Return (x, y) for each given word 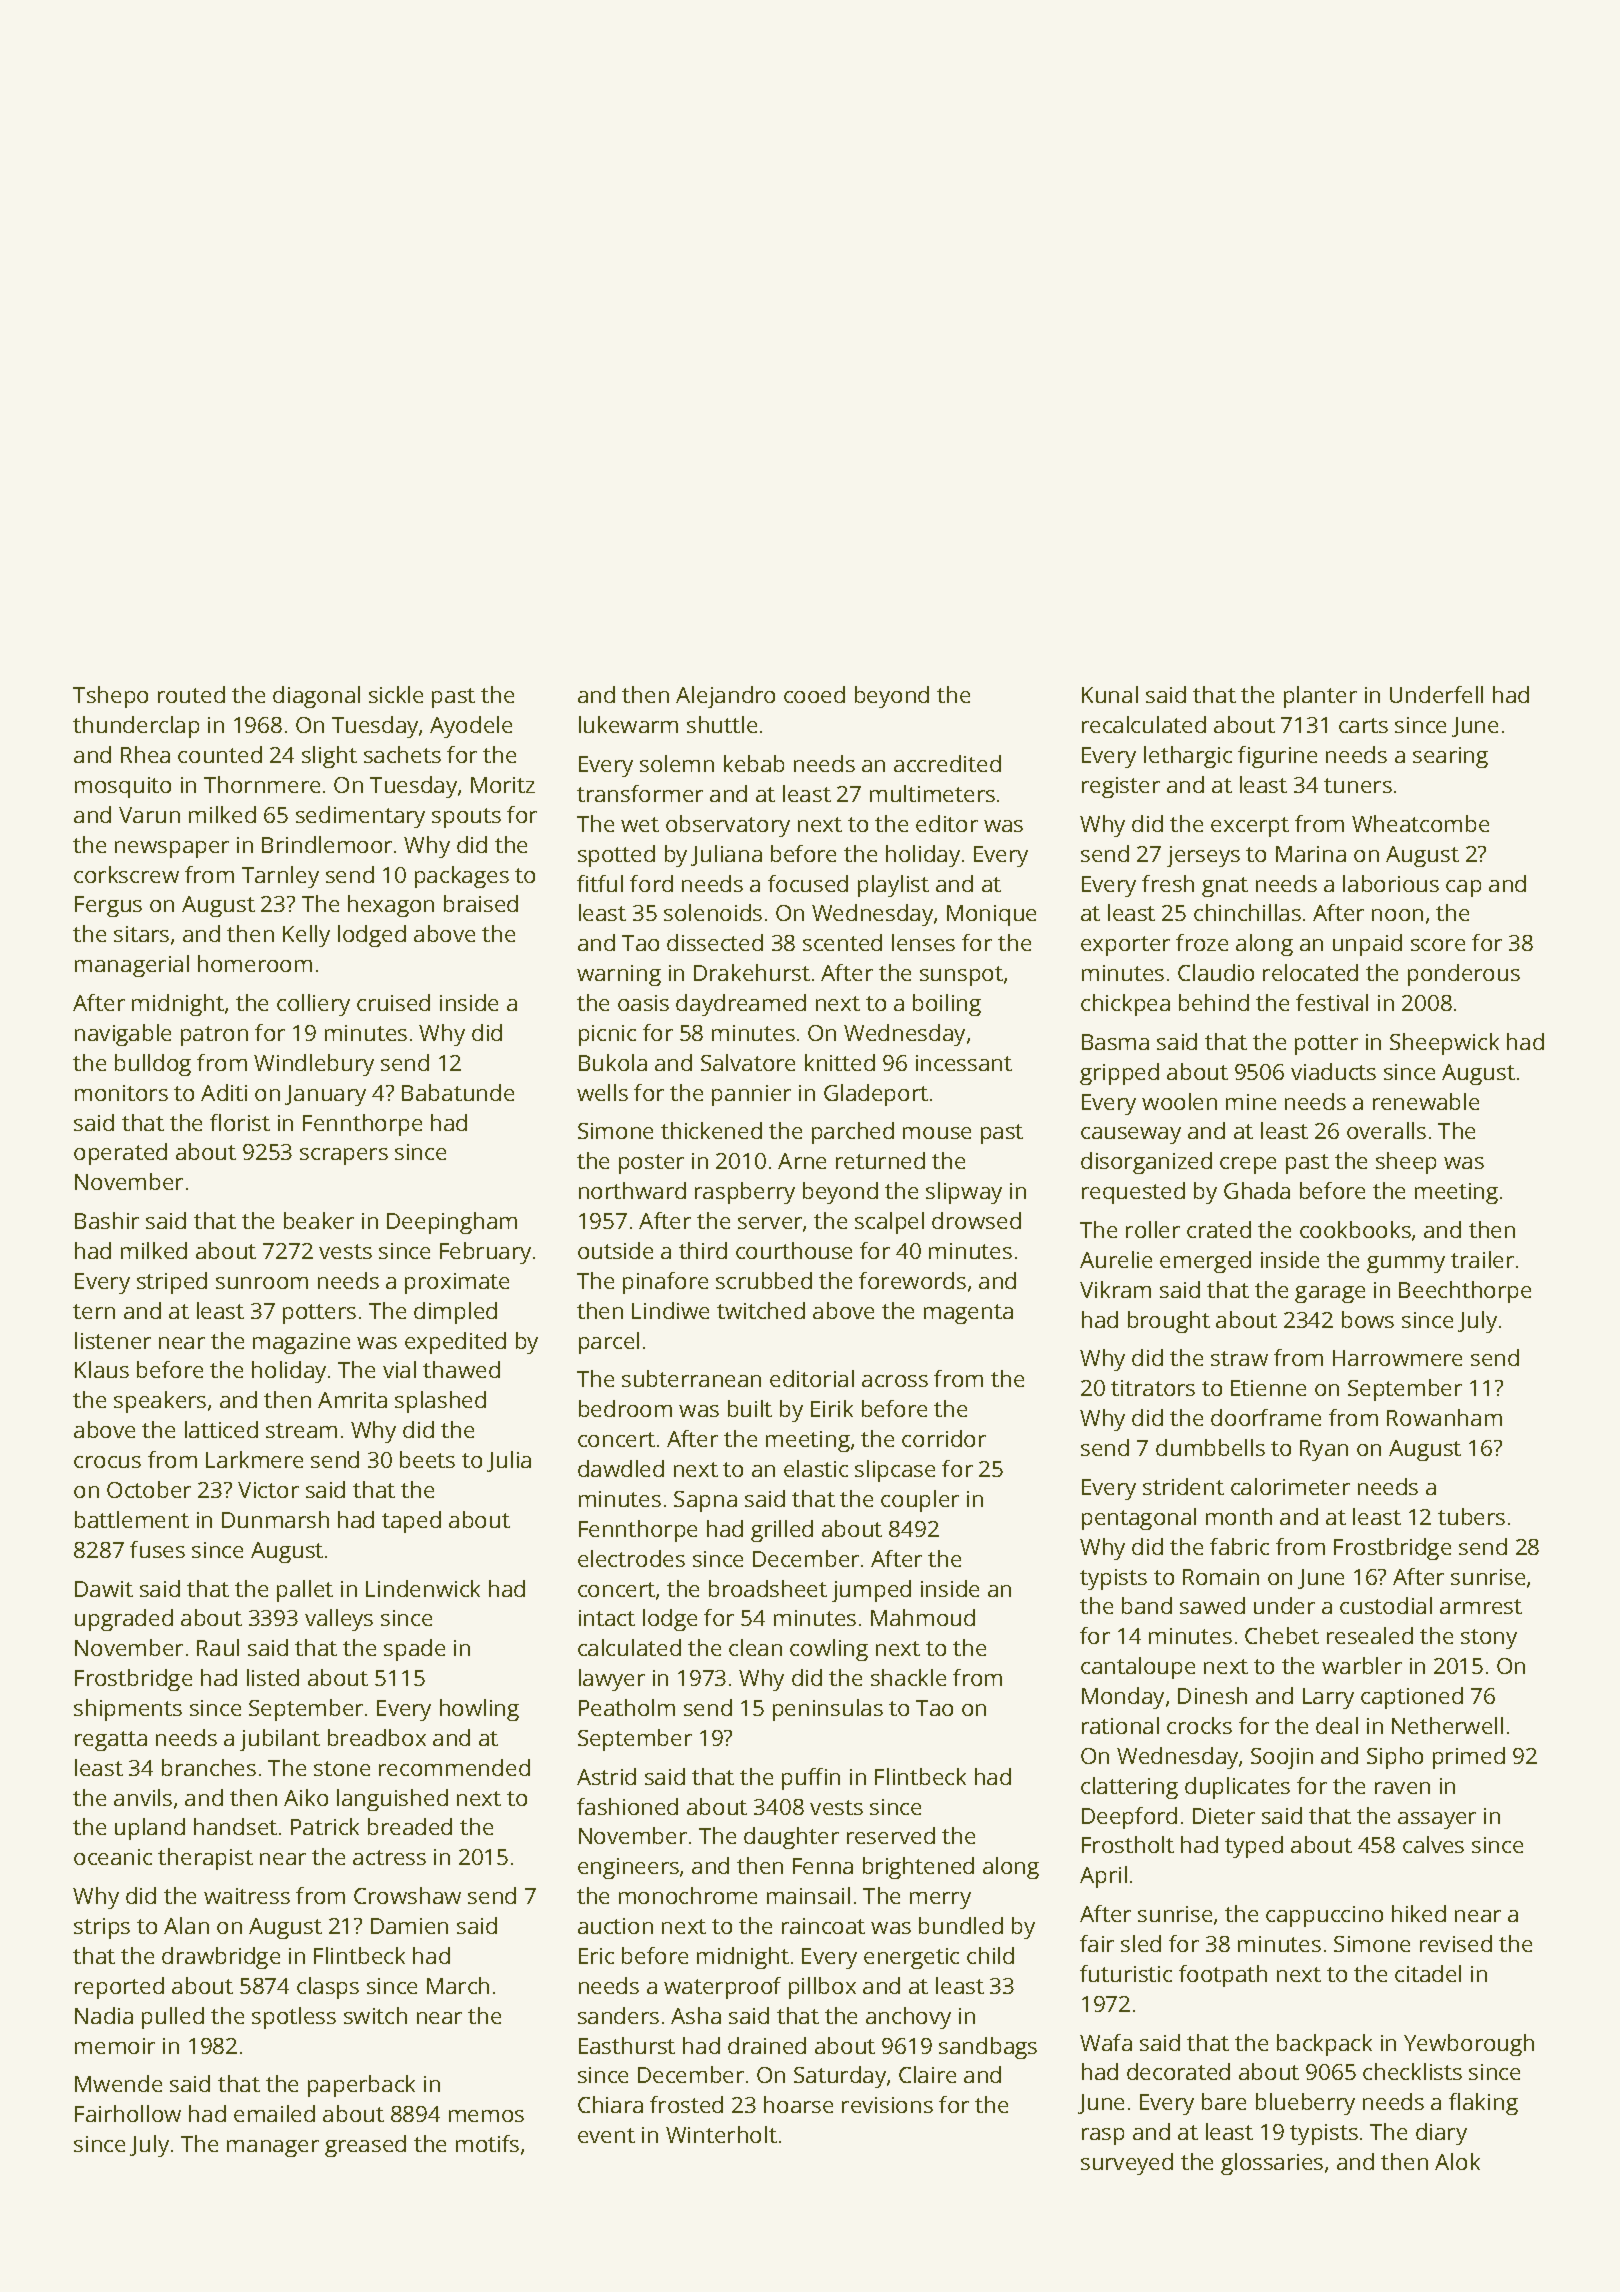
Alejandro (725, 697)
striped (172, 1283)
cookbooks (1355, 1229)
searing (1450, 757)
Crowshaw (407, 1895)
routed (191, 694)
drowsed (976, 1220)
